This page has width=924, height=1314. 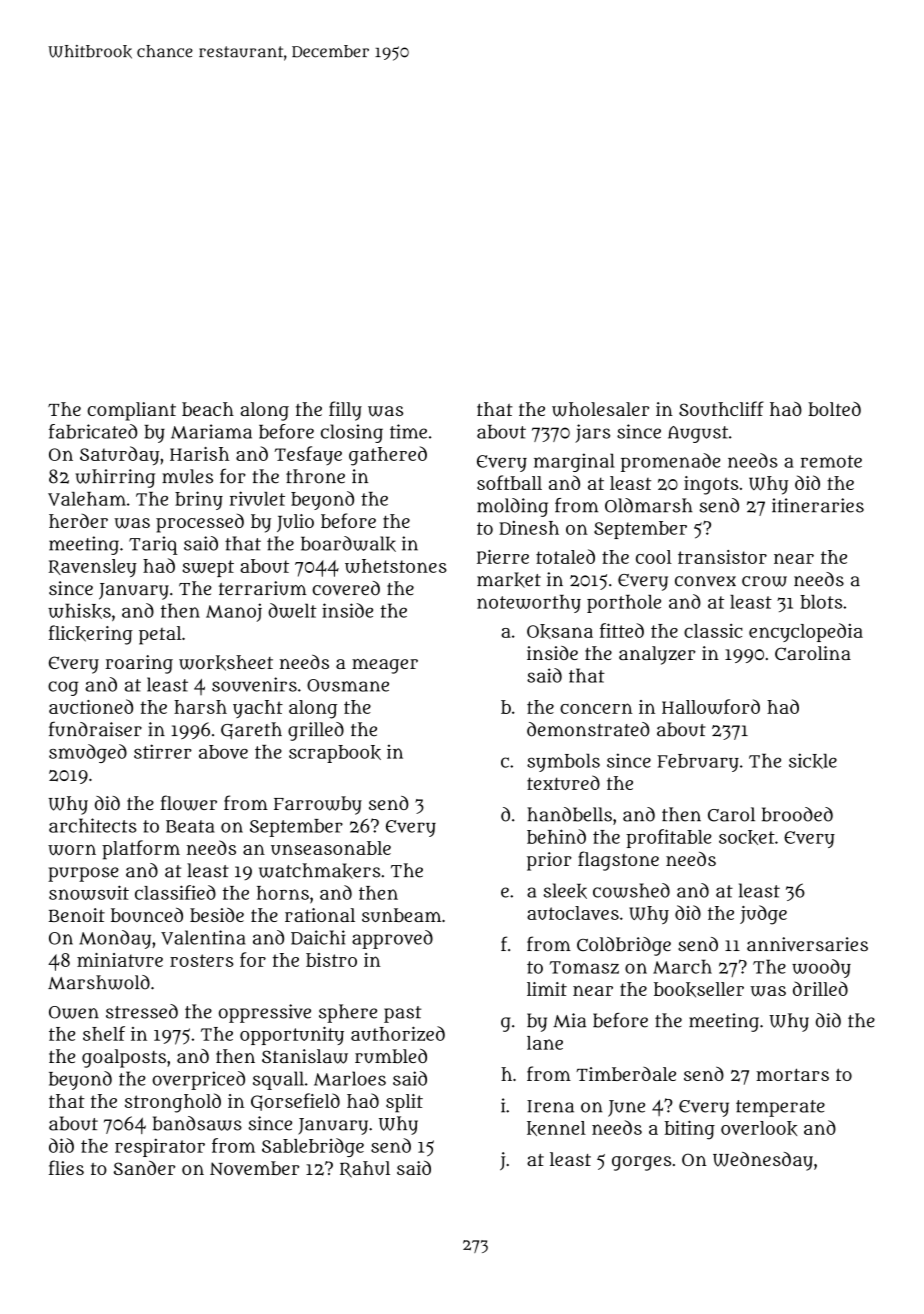 What do you see at coordinates (792, 1074) in the page?
I see `mortars` at bounding box center [792, 1074].
